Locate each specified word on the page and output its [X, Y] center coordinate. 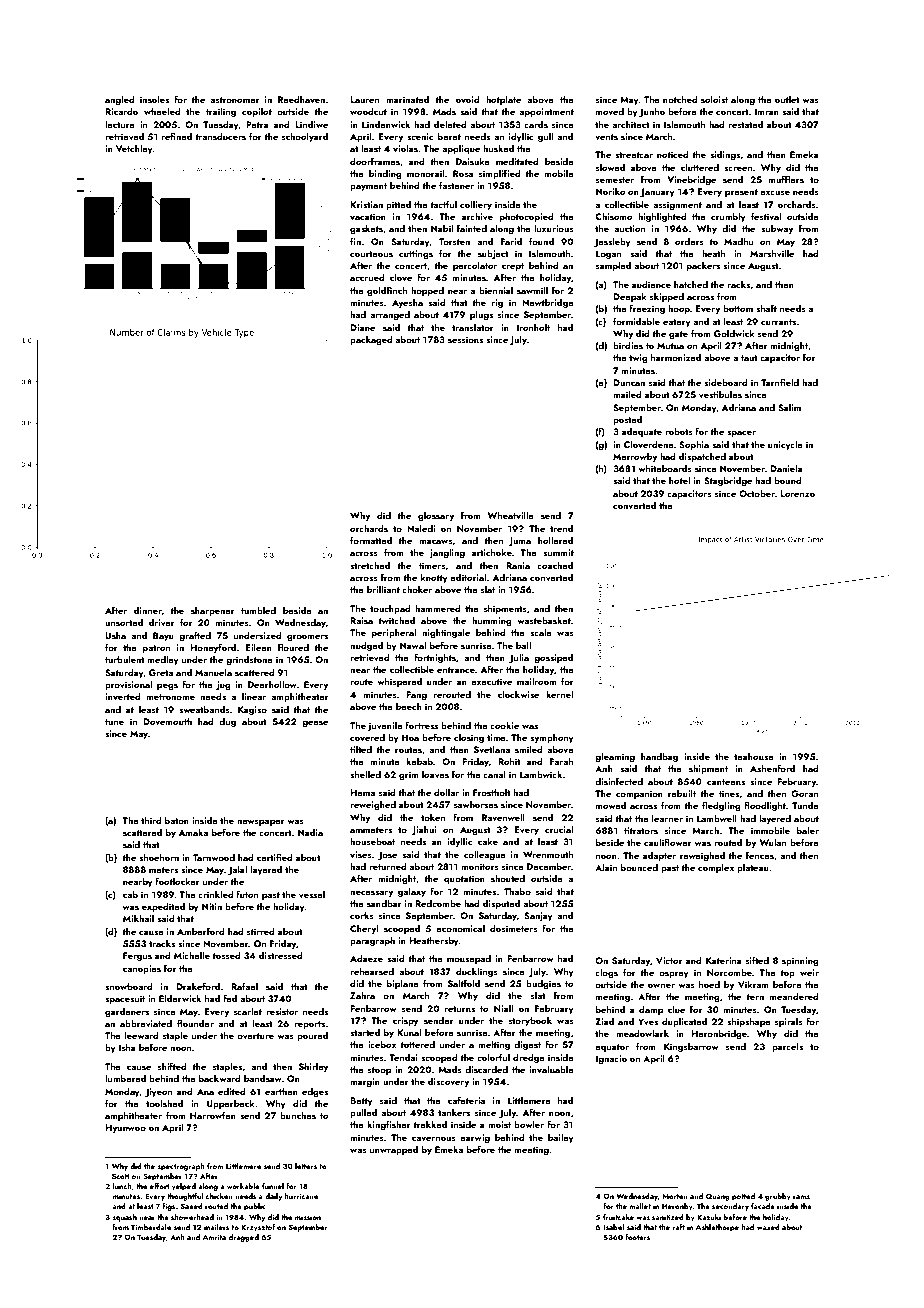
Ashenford [772, 768]
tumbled [258, 610]
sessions [465, 339]
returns [460, 1009]
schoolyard [304, 137]
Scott [121, 1176]
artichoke [492, 552]
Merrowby [635, 457]
